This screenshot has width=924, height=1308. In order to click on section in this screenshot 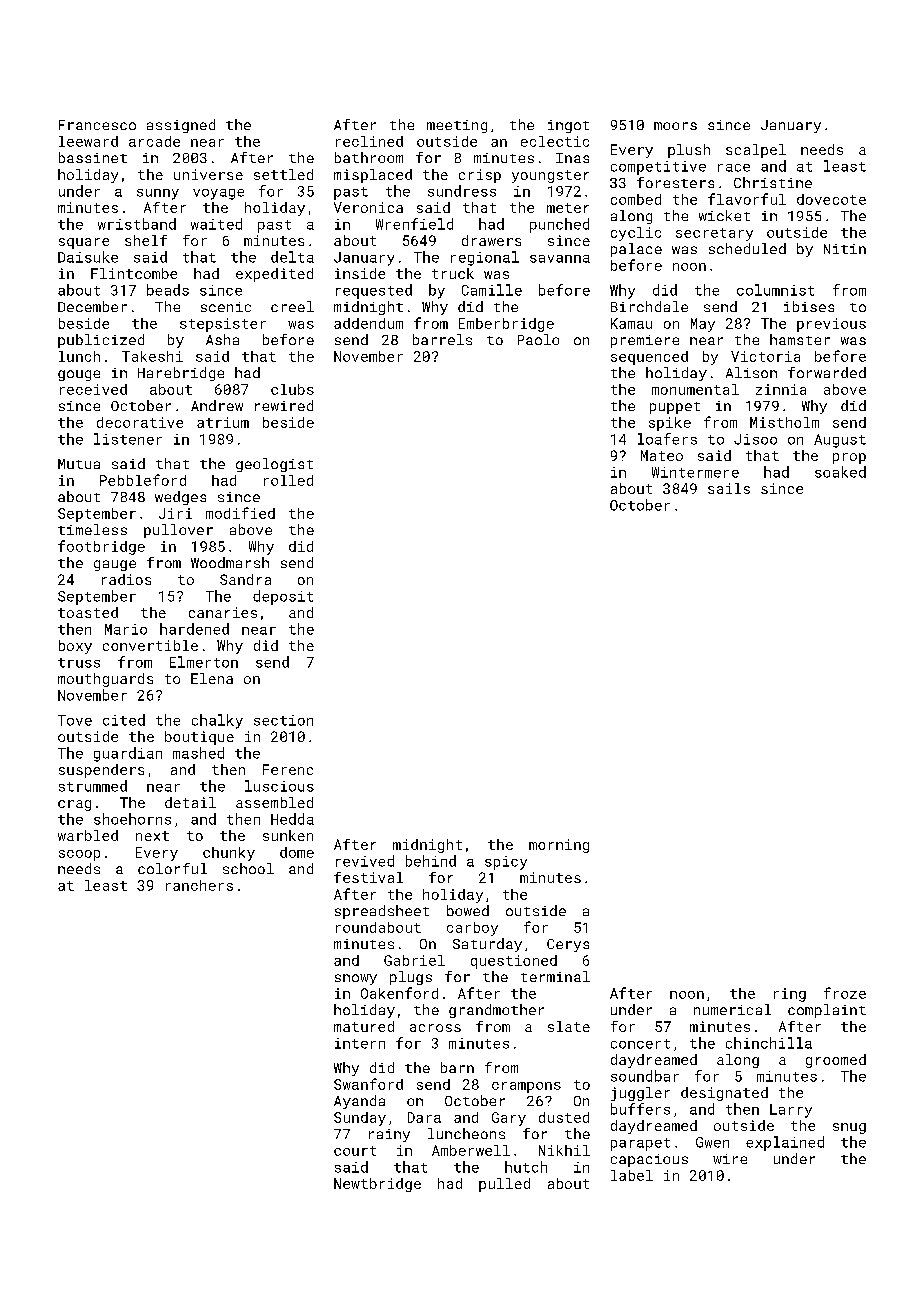, I will do `click(283, 720)`.
